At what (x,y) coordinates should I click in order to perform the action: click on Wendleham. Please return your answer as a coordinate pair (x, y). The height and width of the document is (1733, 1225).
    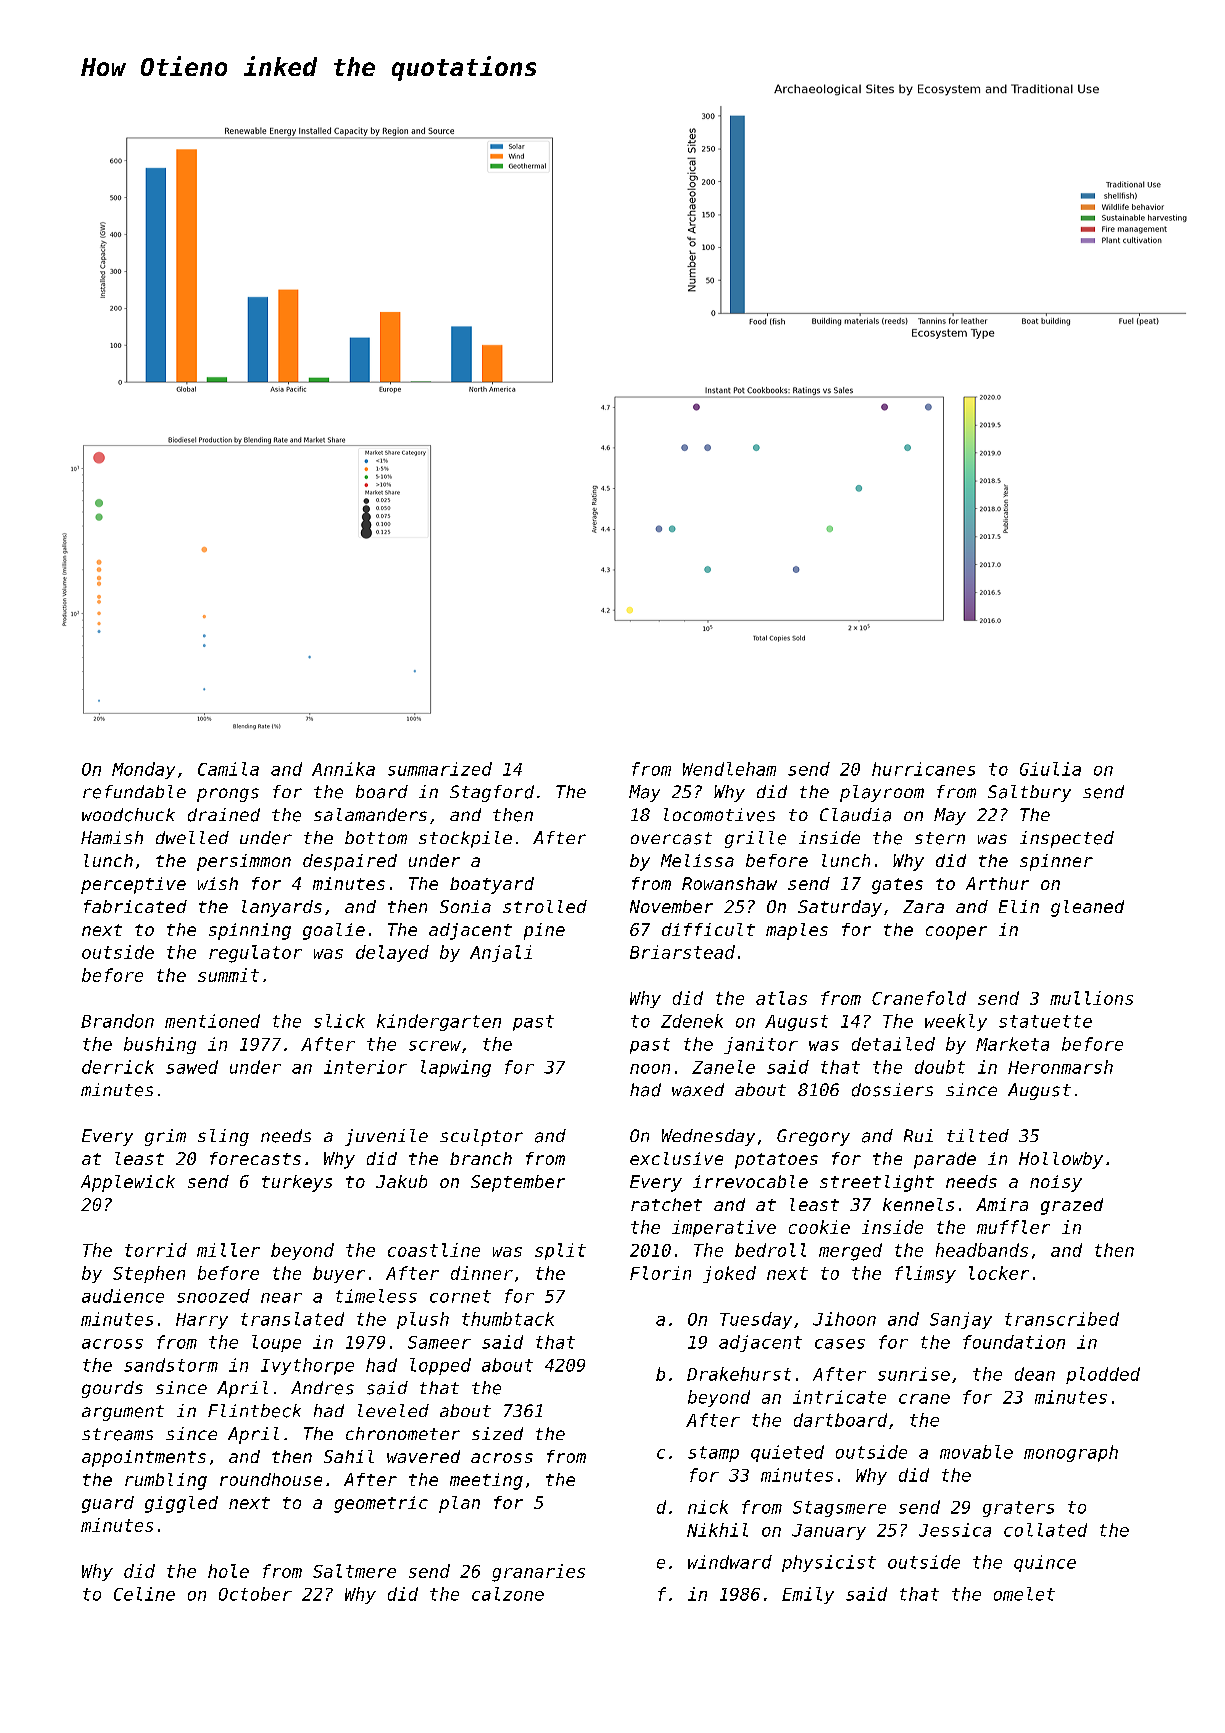
    Looking at the image, I should click on (729, 769).
